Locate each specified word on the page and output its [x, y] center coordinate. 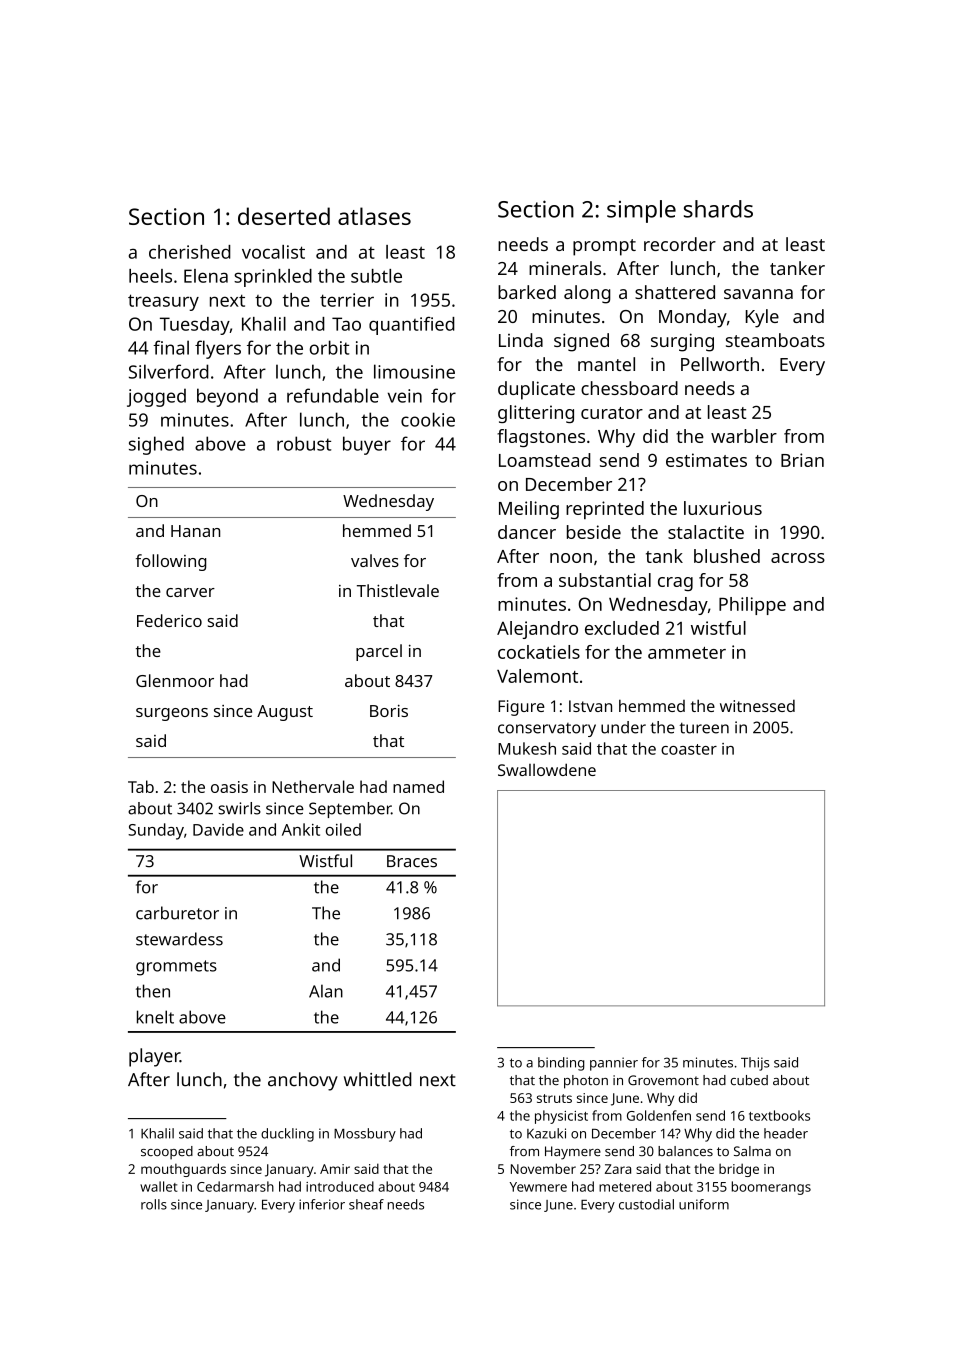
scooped [167, 1152]
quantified [412, 325]
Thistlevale [398, 590]
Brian [802, 460]
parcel [379, 652]
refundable [333, 395]
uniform [704, 1204]
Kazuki [546, 1133]
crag [675, 584]
